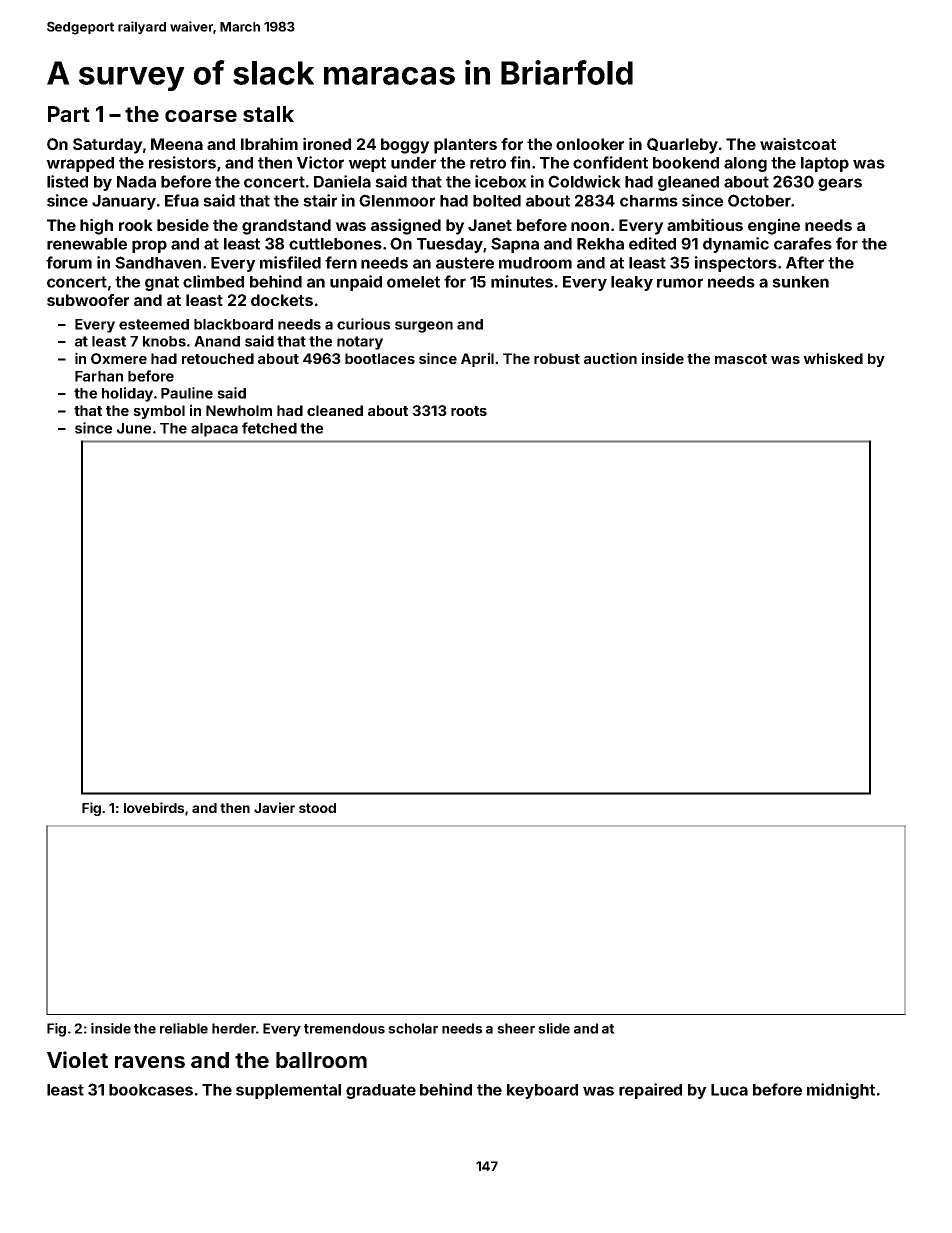 This image has width=952, height=1233. Describe the element at coordinates (69, 114) in the image. I see `Part` at that location.
